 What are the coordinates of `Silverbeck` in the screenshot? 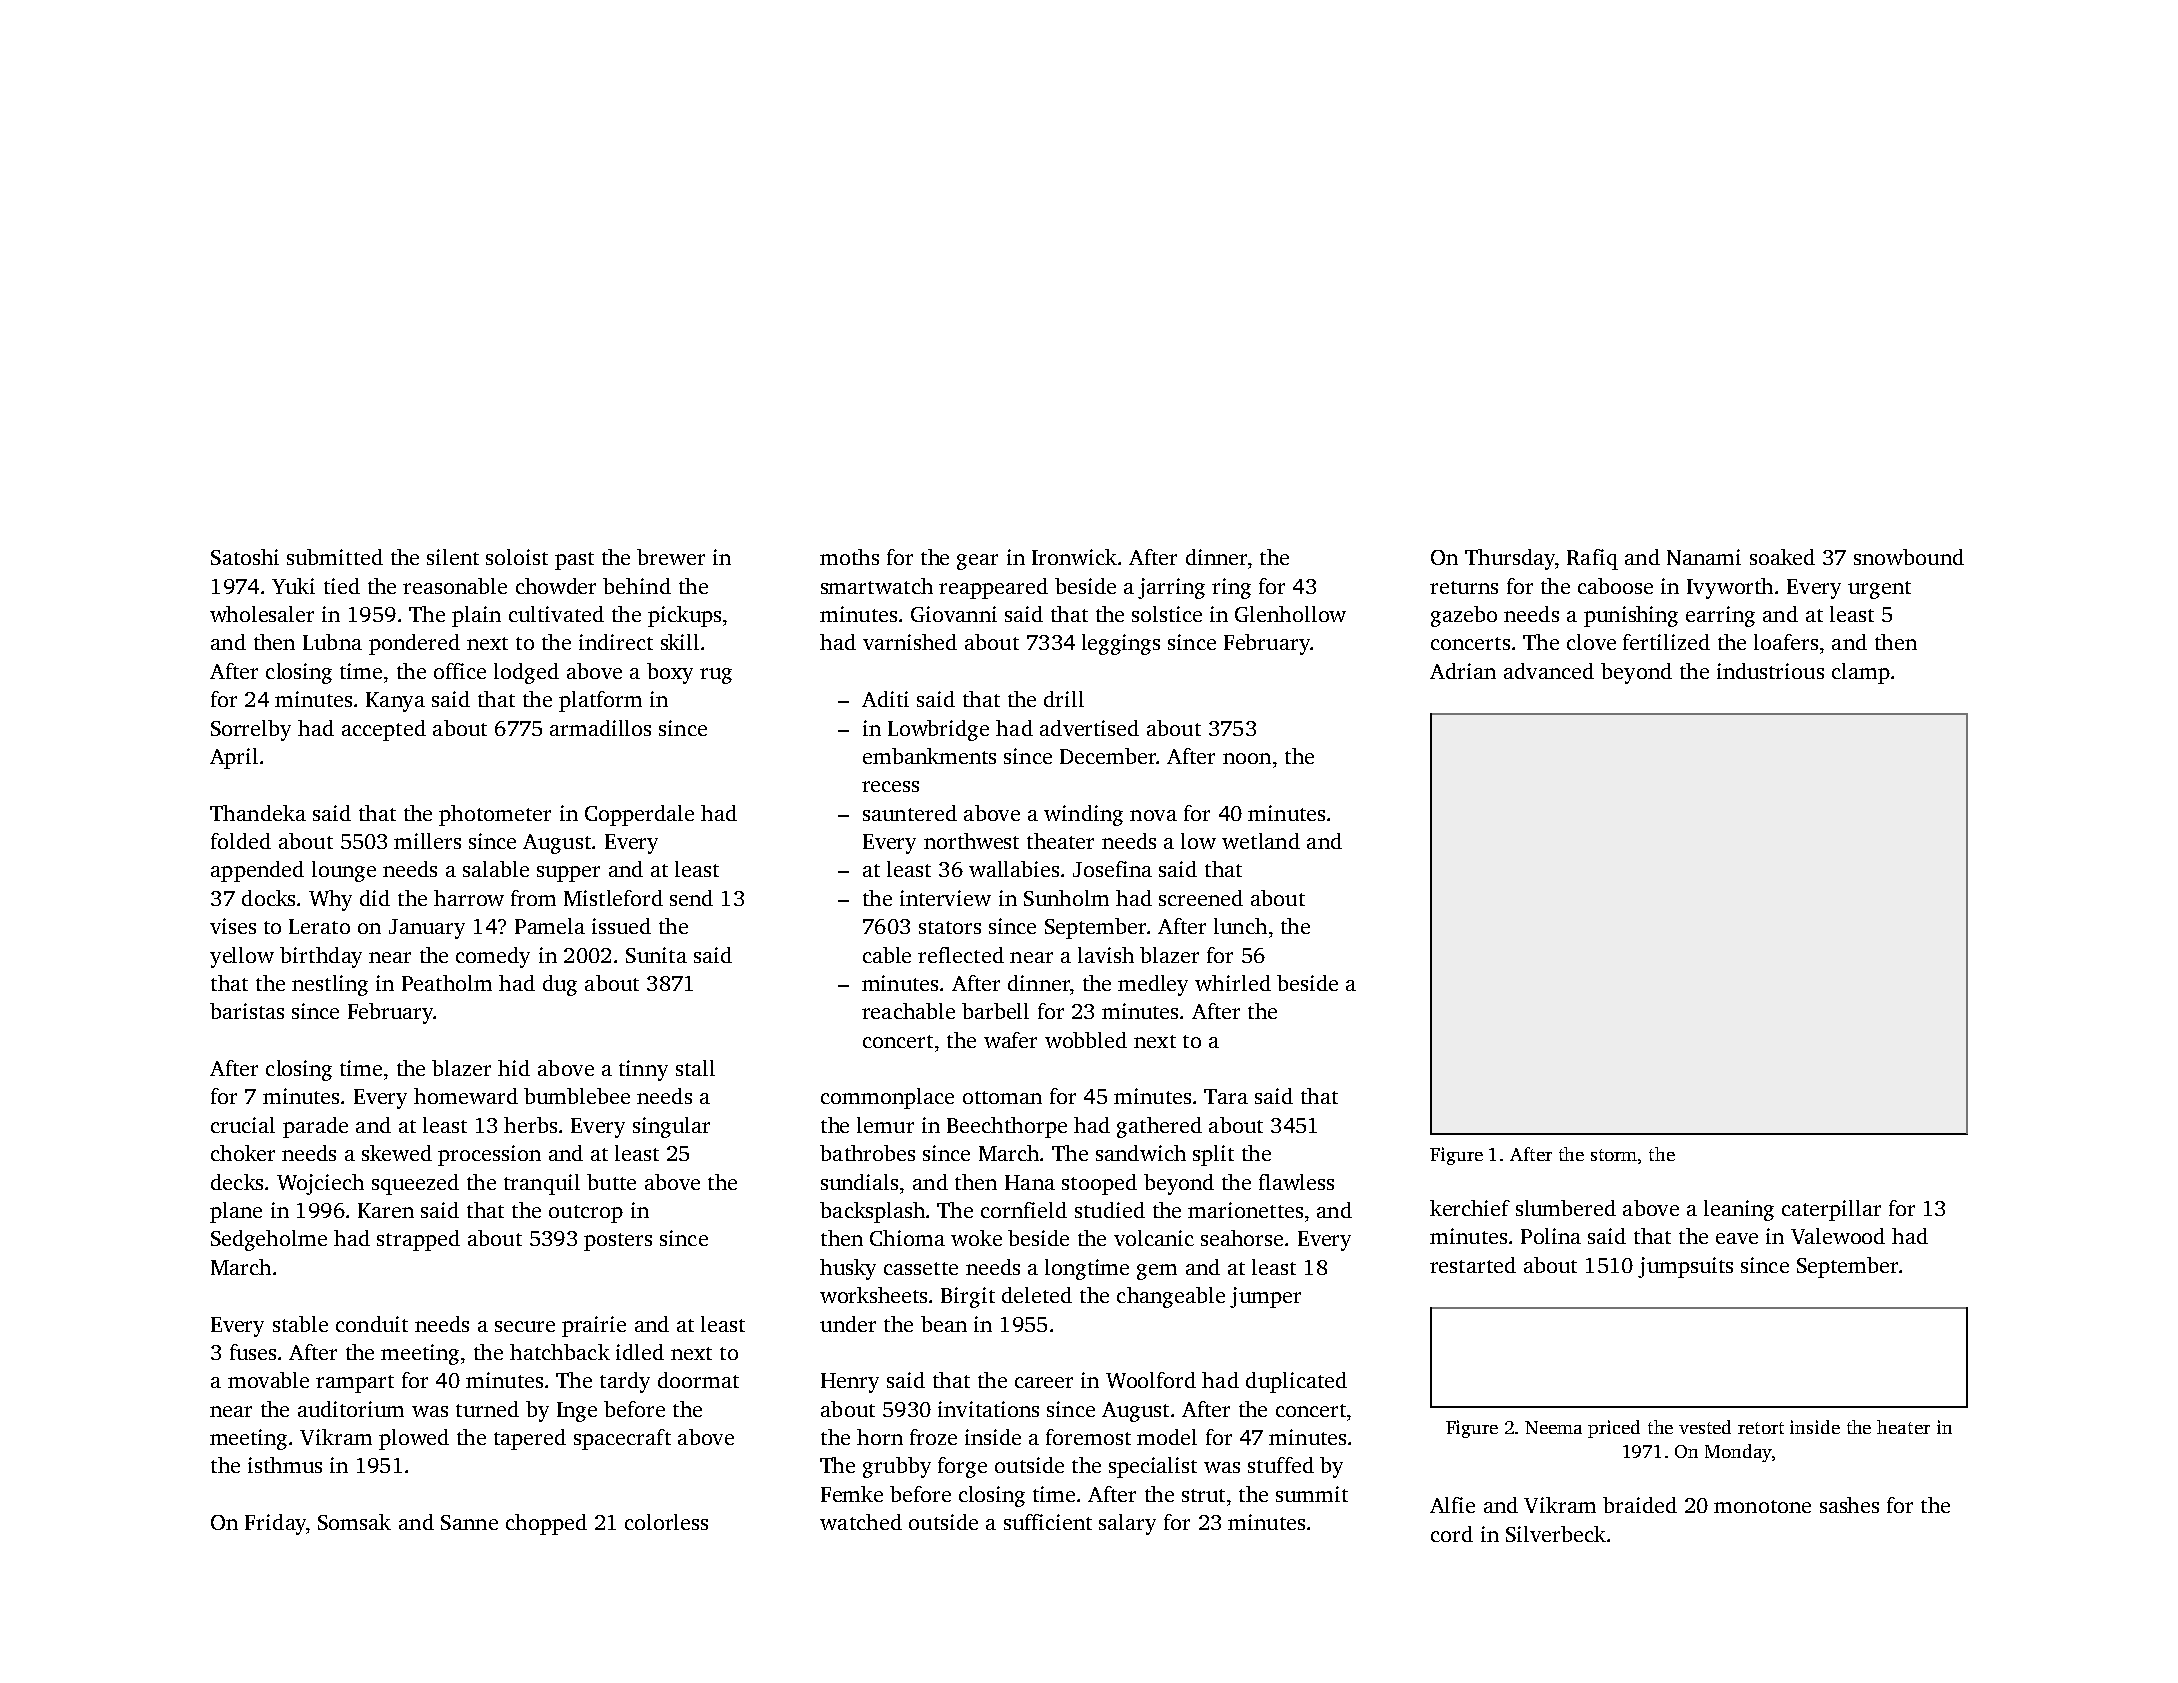 It's located at (1556, 1534).
